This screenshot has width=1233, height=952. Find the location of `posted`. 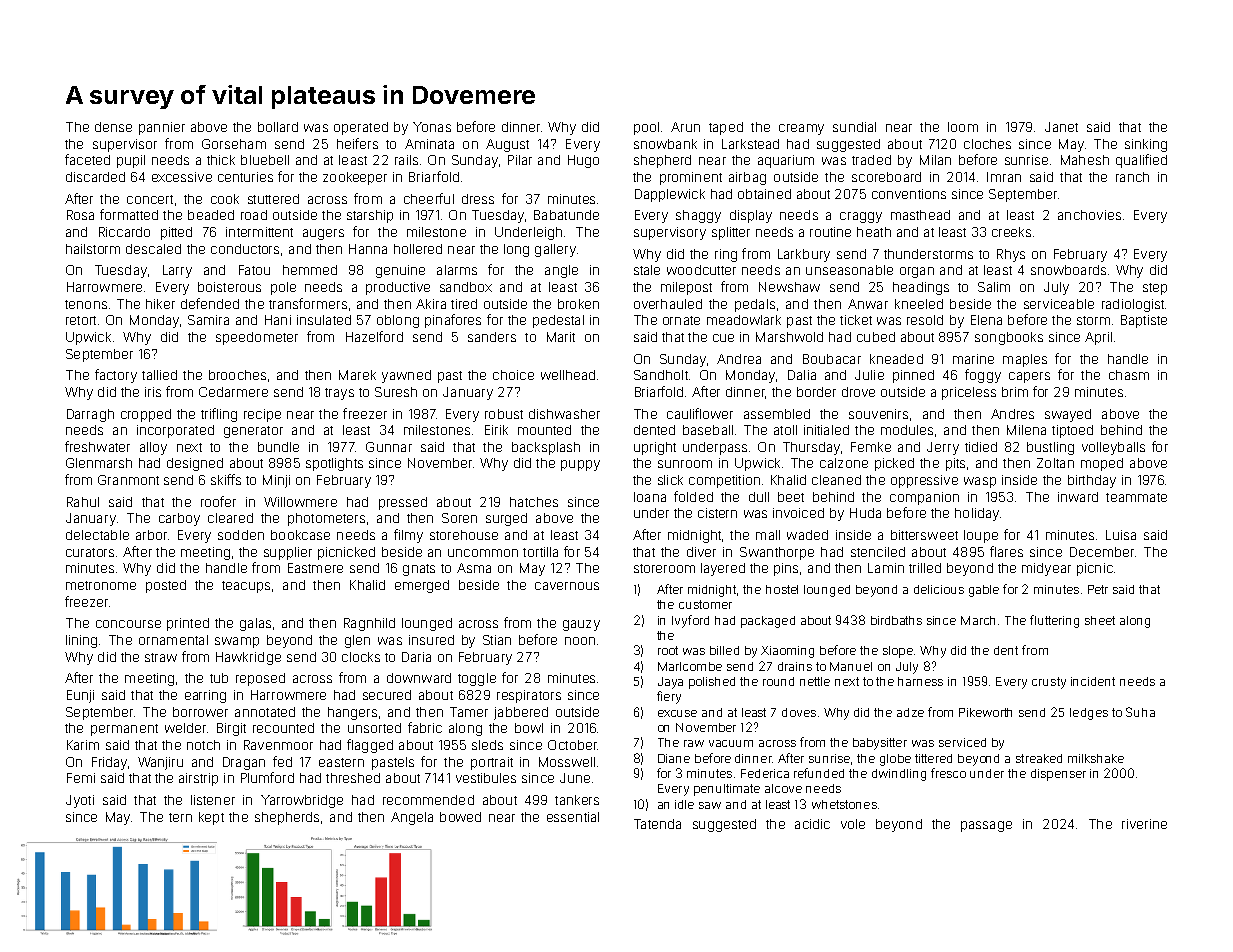

posted is located at coordinates (166, 586).
